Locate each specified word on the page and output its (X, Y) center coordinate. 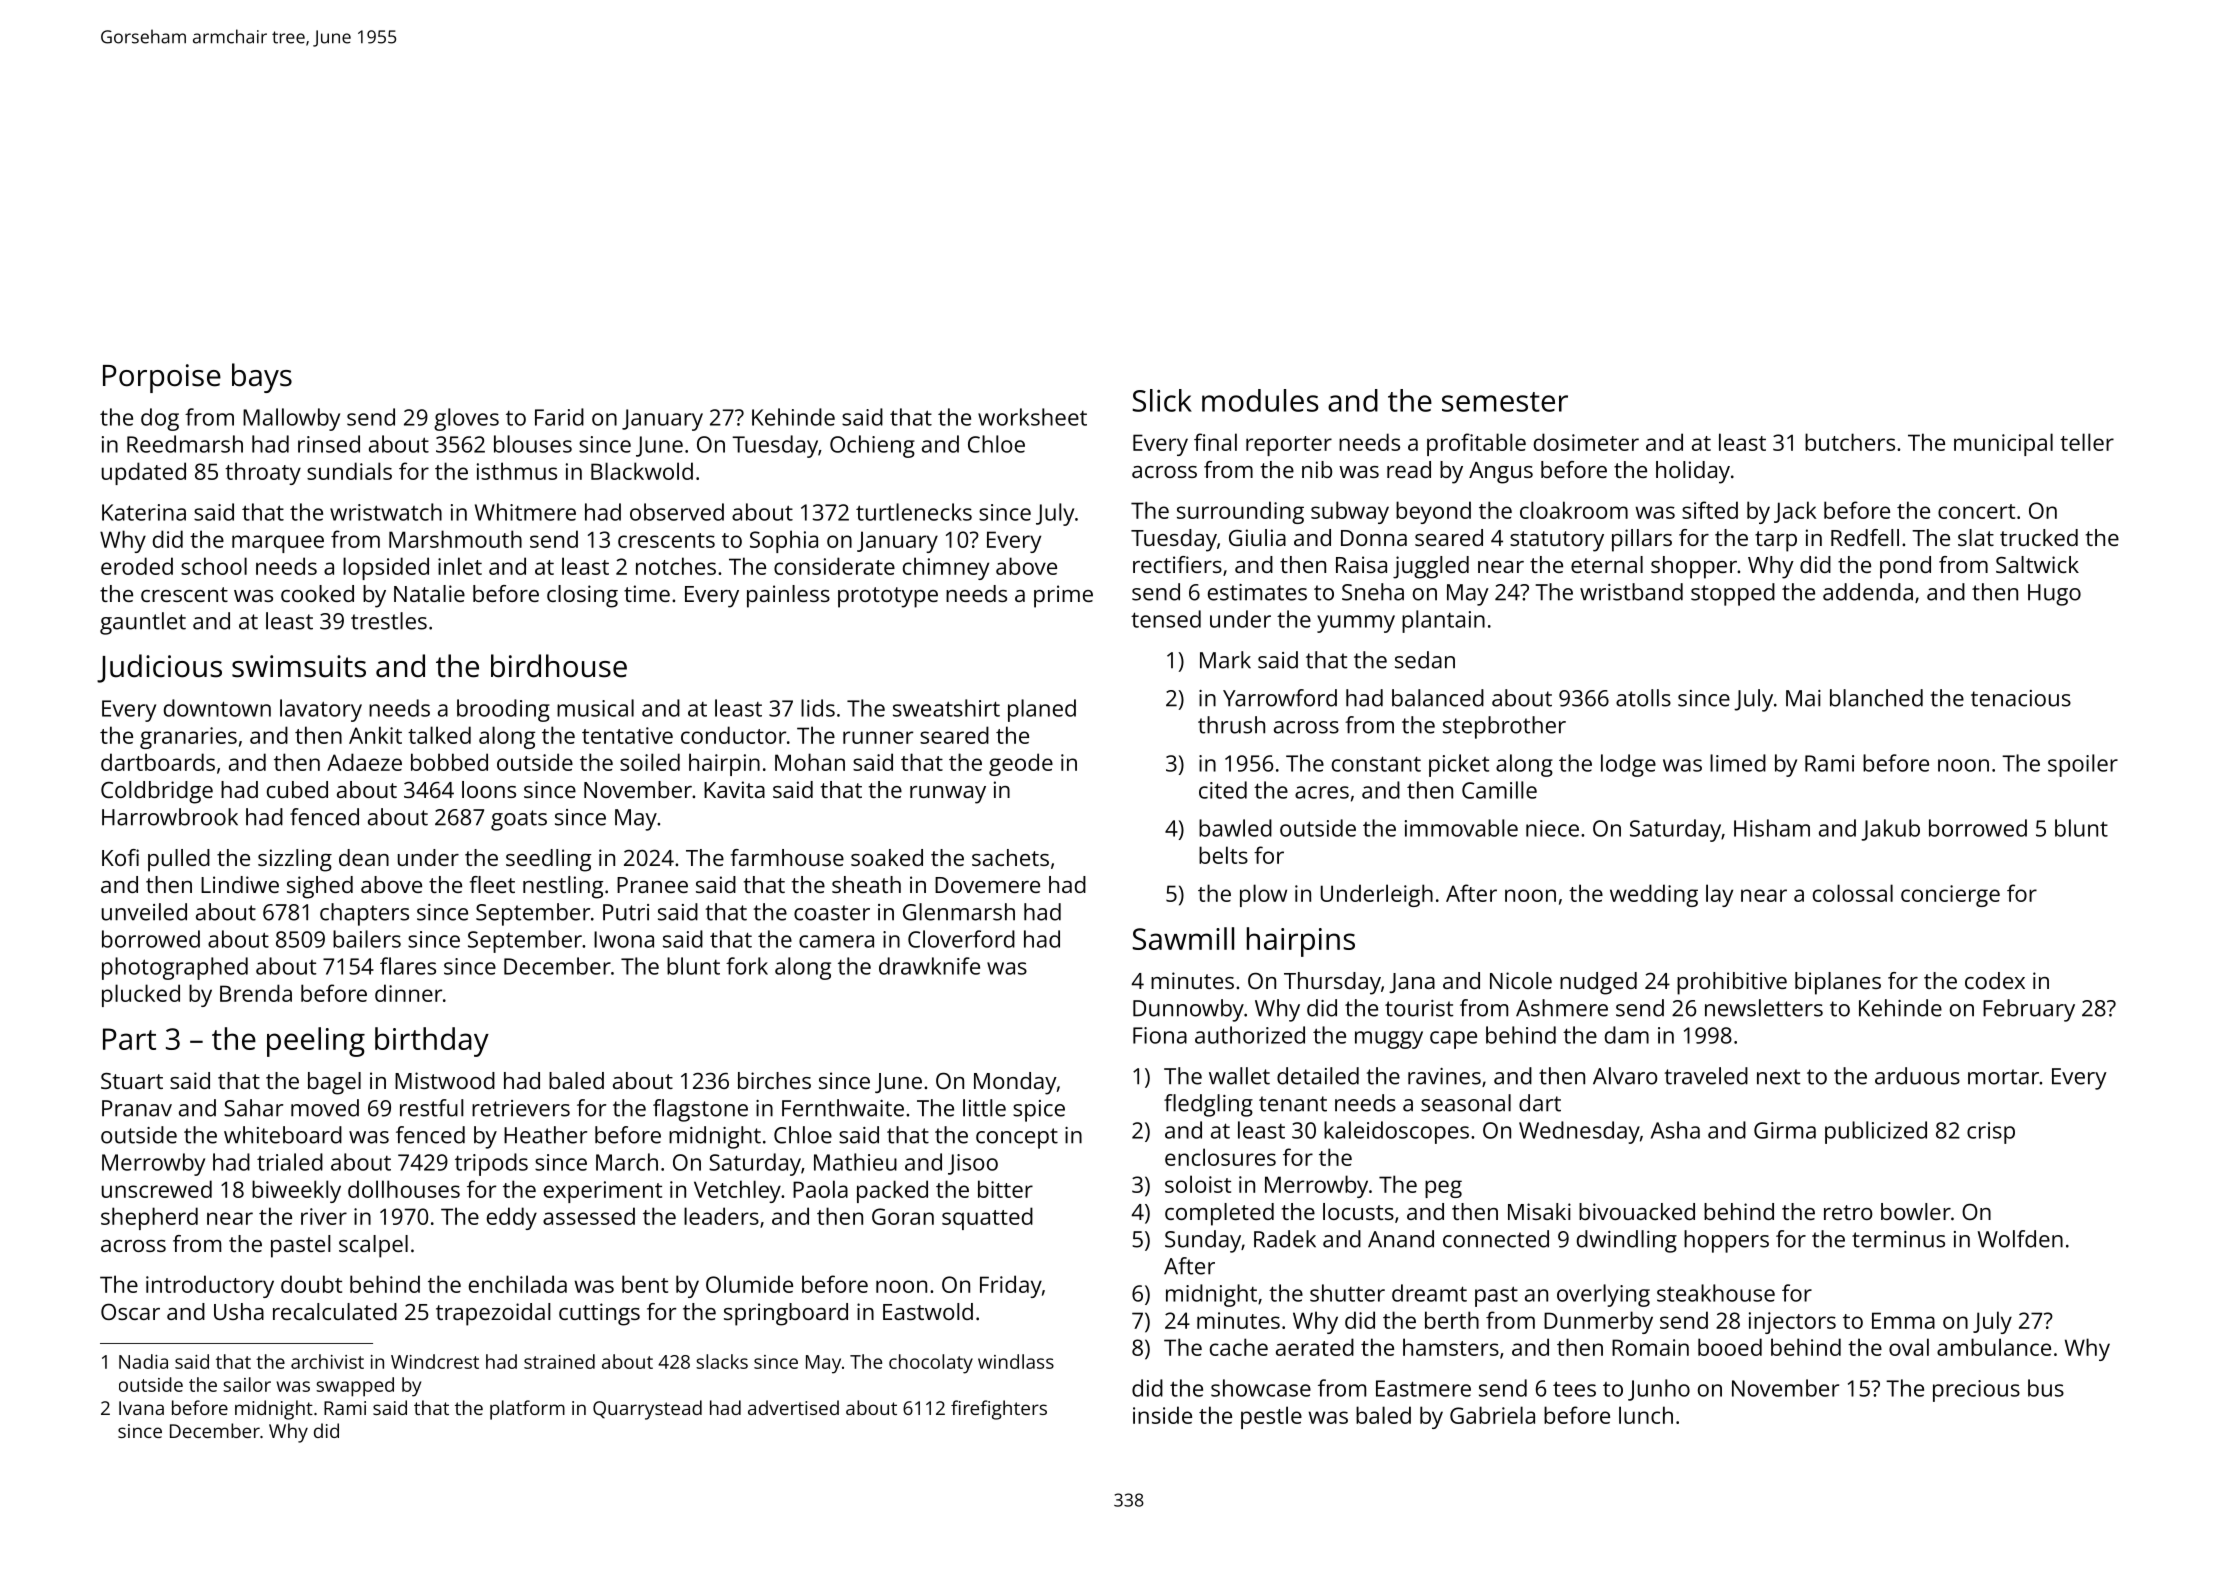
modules (1260, 400)
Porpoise (162, 378)
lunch (1646, 1415)
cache (1239, 1347)
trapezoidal (493, 1314)
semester (1505, 402)
